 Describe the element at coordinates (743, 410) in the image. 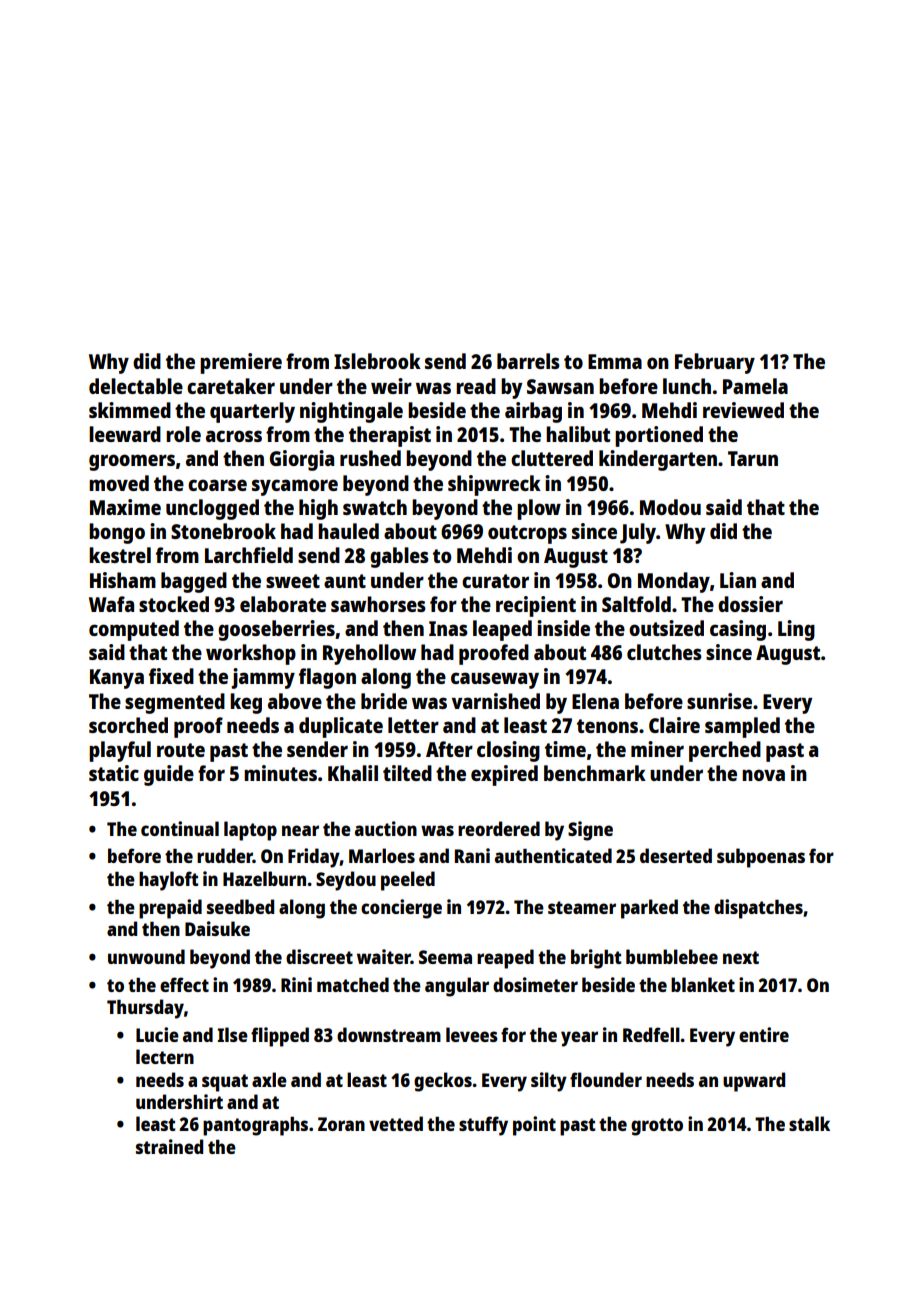

I see `reviewed` at that location.
